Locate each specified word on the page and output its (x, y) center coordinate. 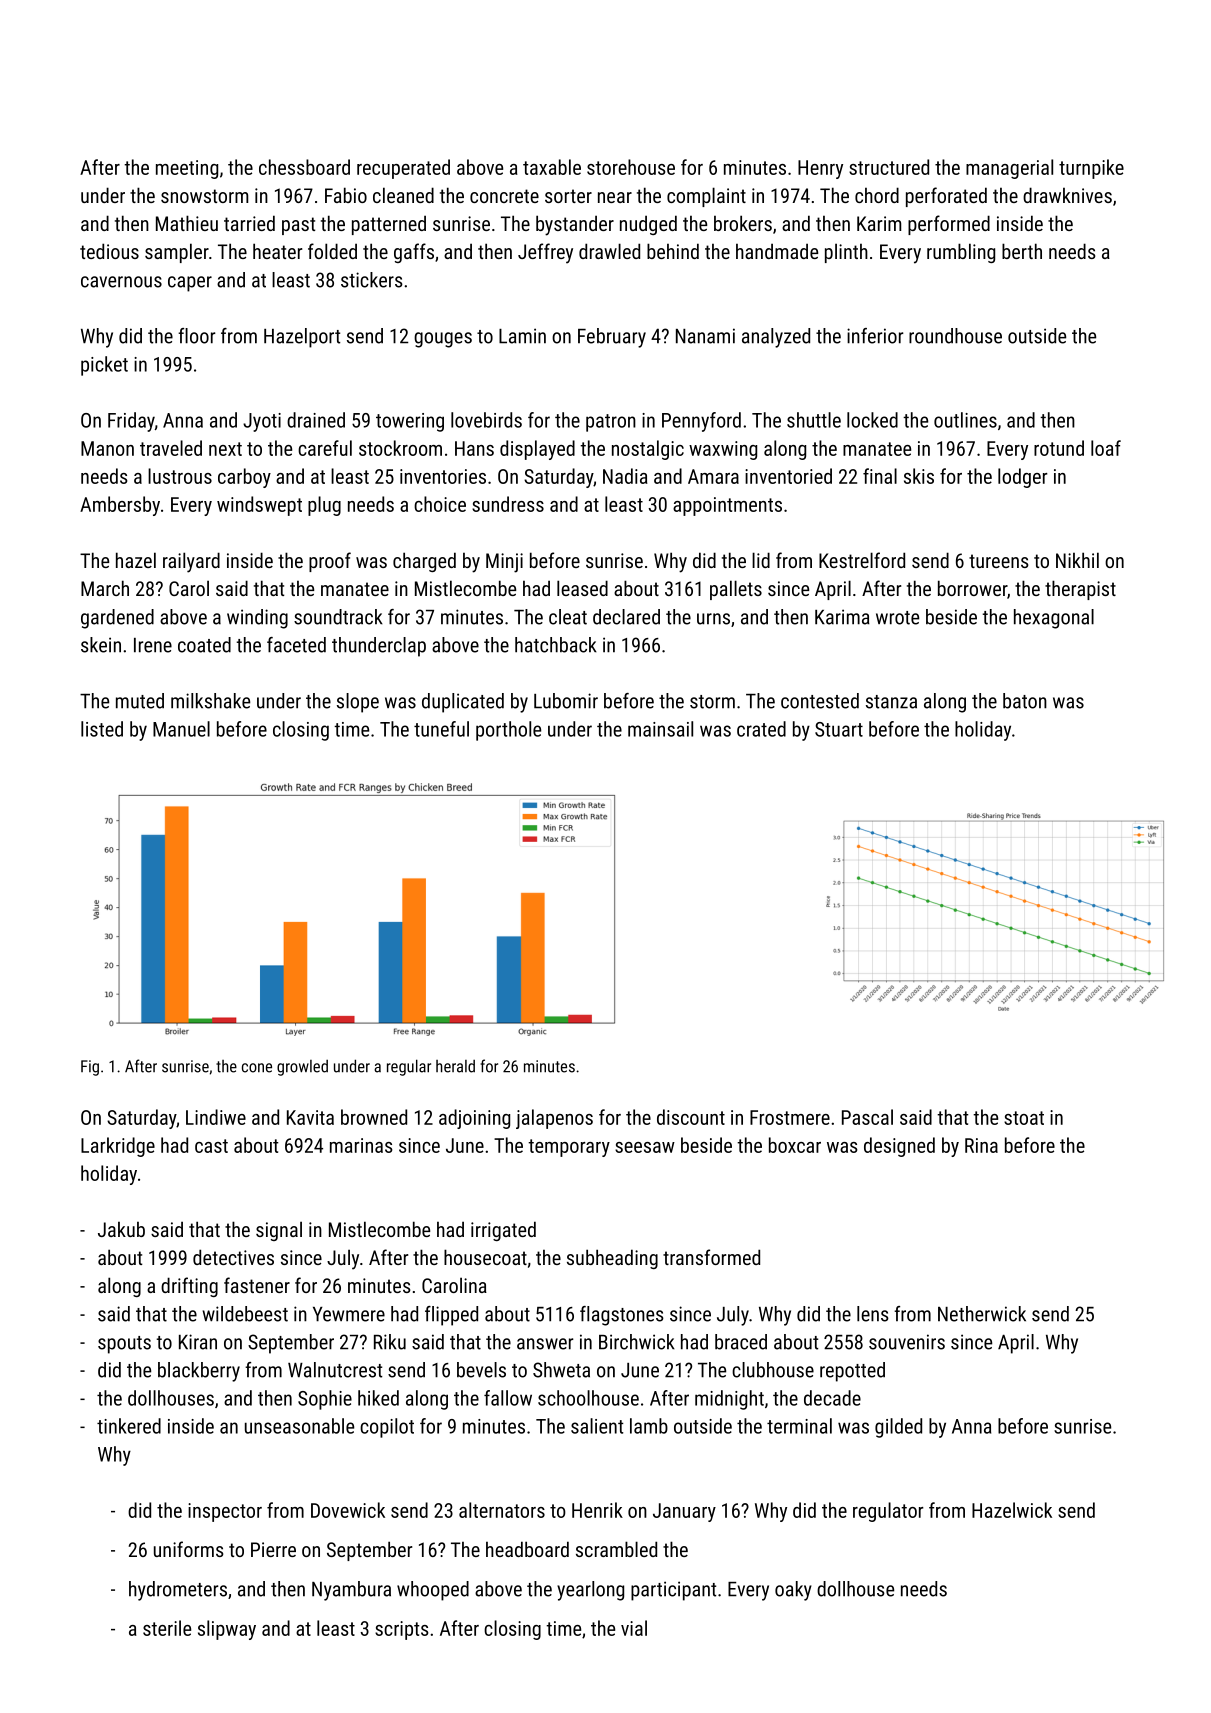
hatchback (556, 645)
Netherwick (982, 1314)
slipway (227, 1630)
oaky (793, 1591)
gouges (443, 340)
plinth (846, 253)
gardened (117, 619)
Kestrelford (862, 560)
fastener (257, 1285)
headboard (527, 1549)
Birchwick (637, 1342)
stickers (372, 280)
